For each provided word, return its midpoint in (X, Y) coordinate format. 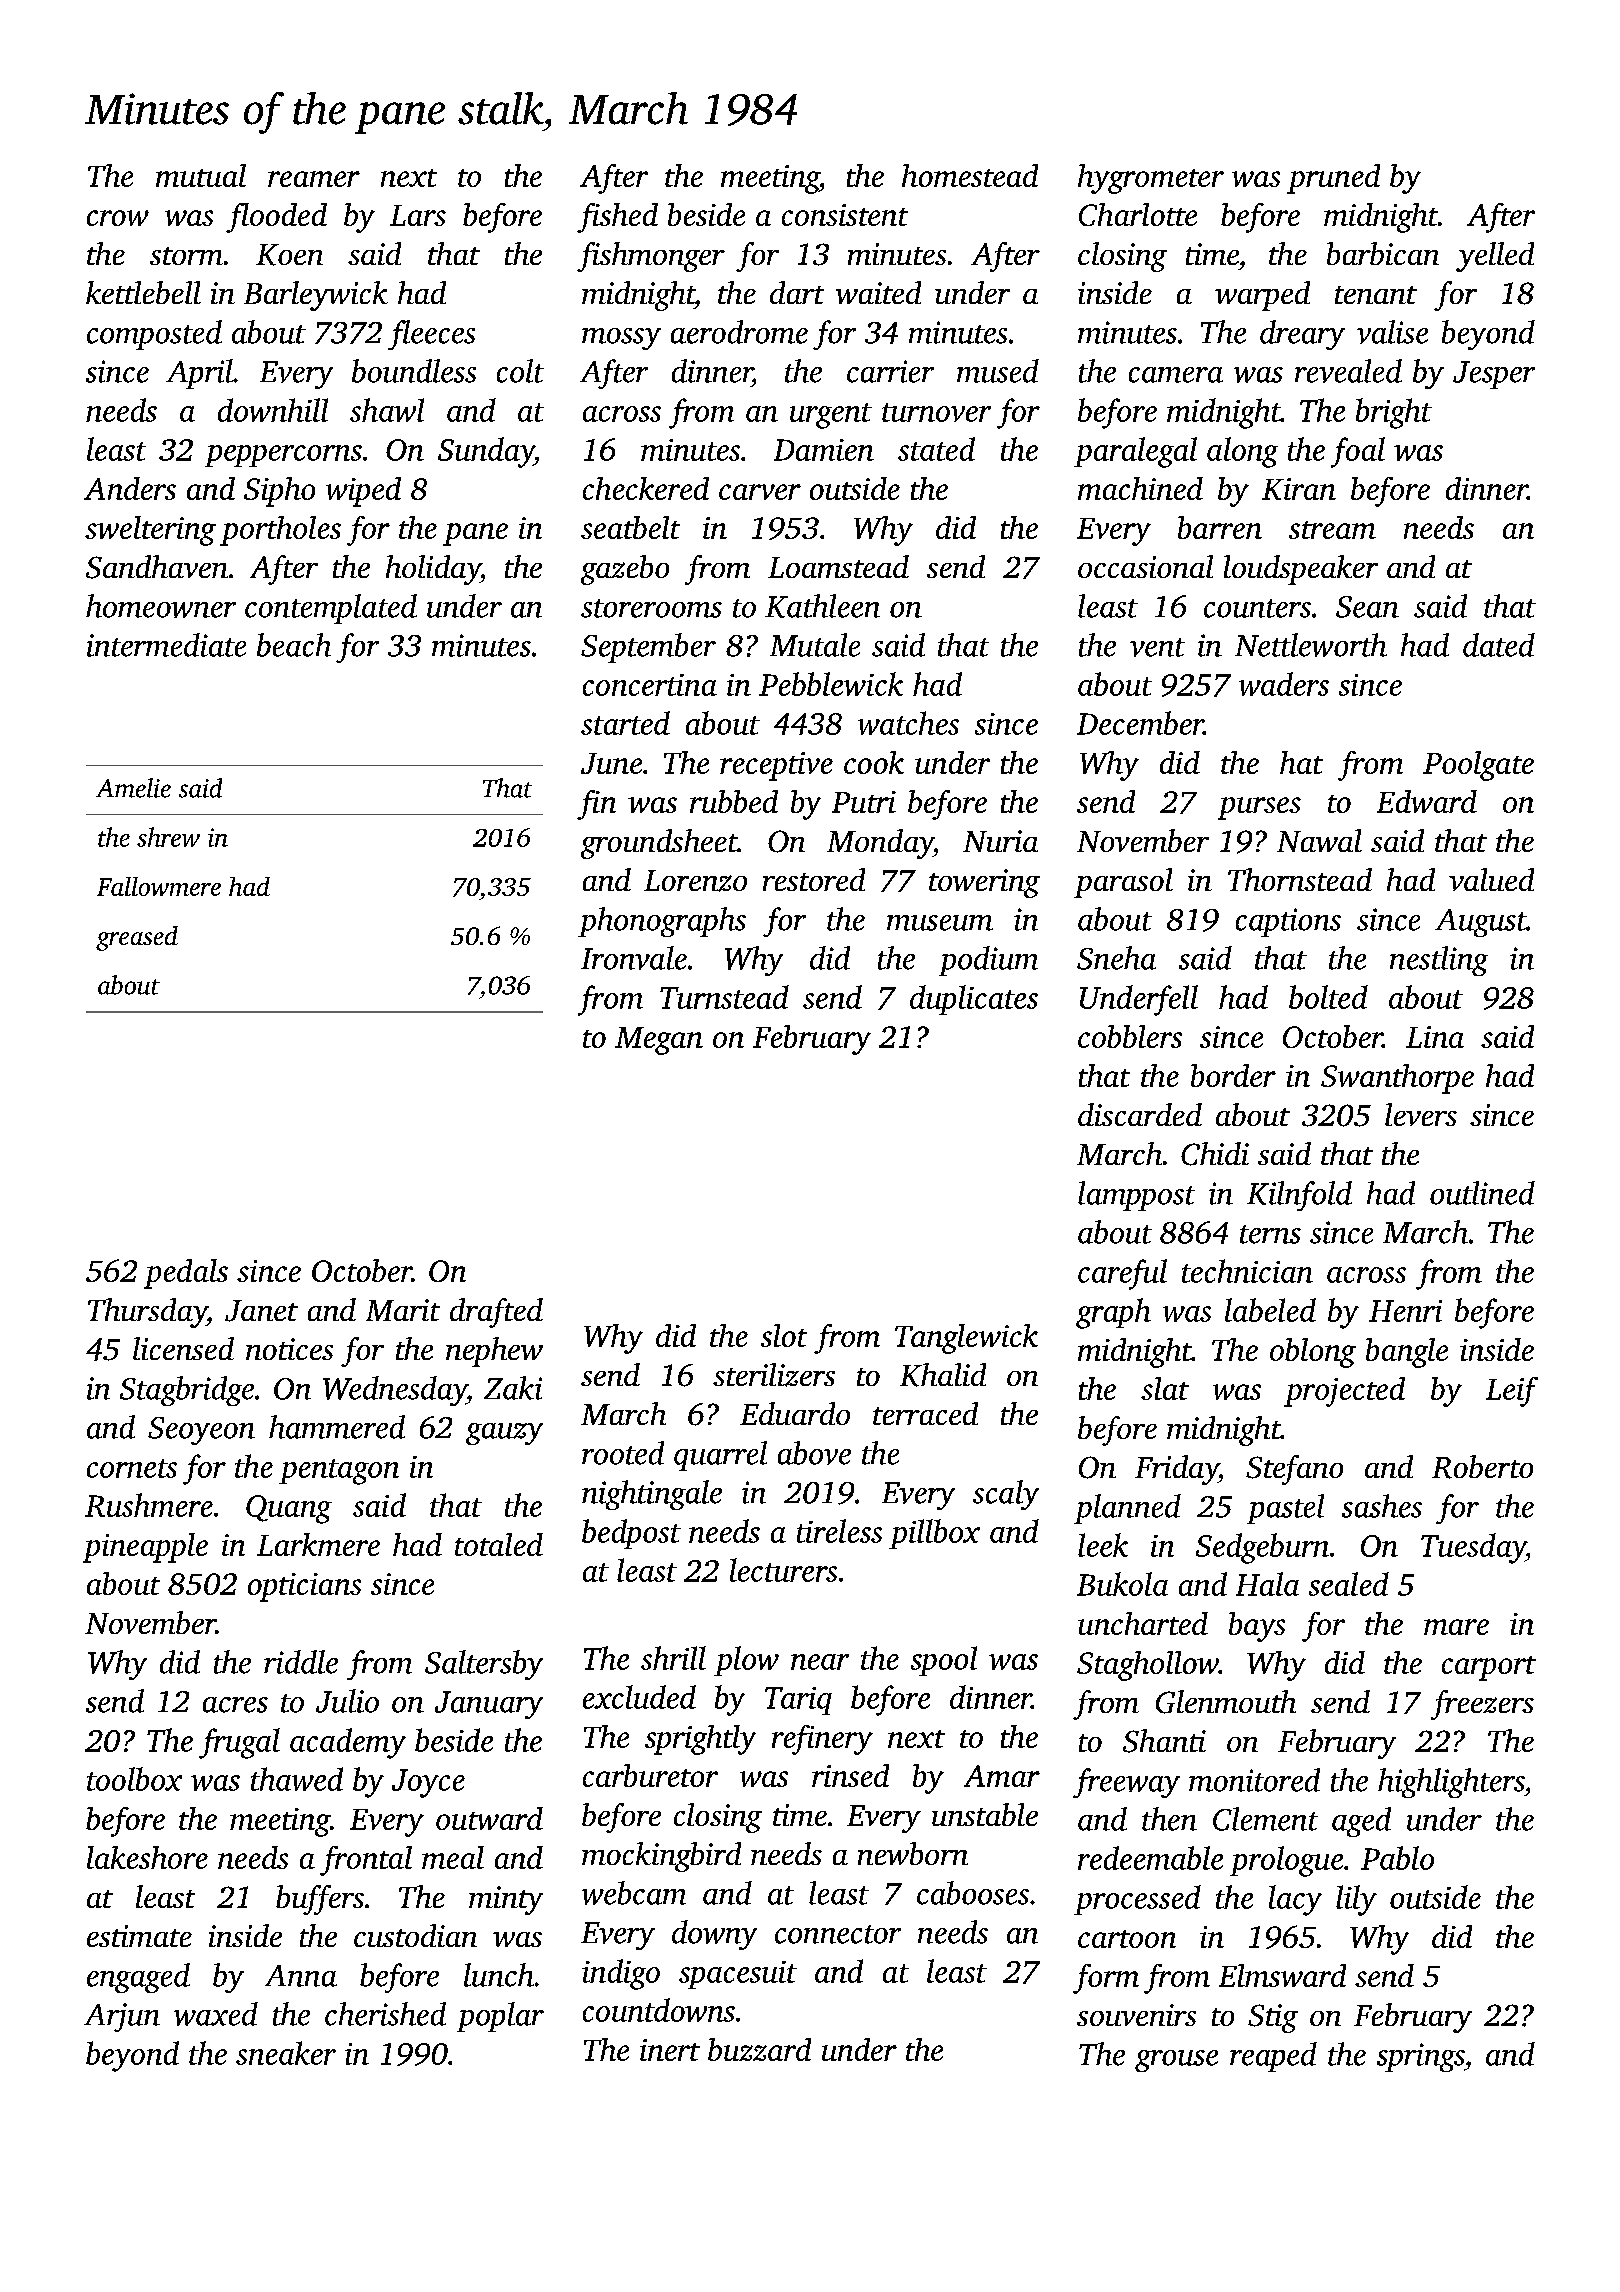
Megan (659, 1041)
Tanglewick (966, 1339)
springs (1421, 2057)
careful (1122, 1274)
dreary (1302, 335)
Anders (130, 488)
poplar (500, 2017)
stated (936, 449)
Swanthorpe (1397, 1079)
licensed (183, 1348)
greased (137, 938)
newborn (913, 1853)
